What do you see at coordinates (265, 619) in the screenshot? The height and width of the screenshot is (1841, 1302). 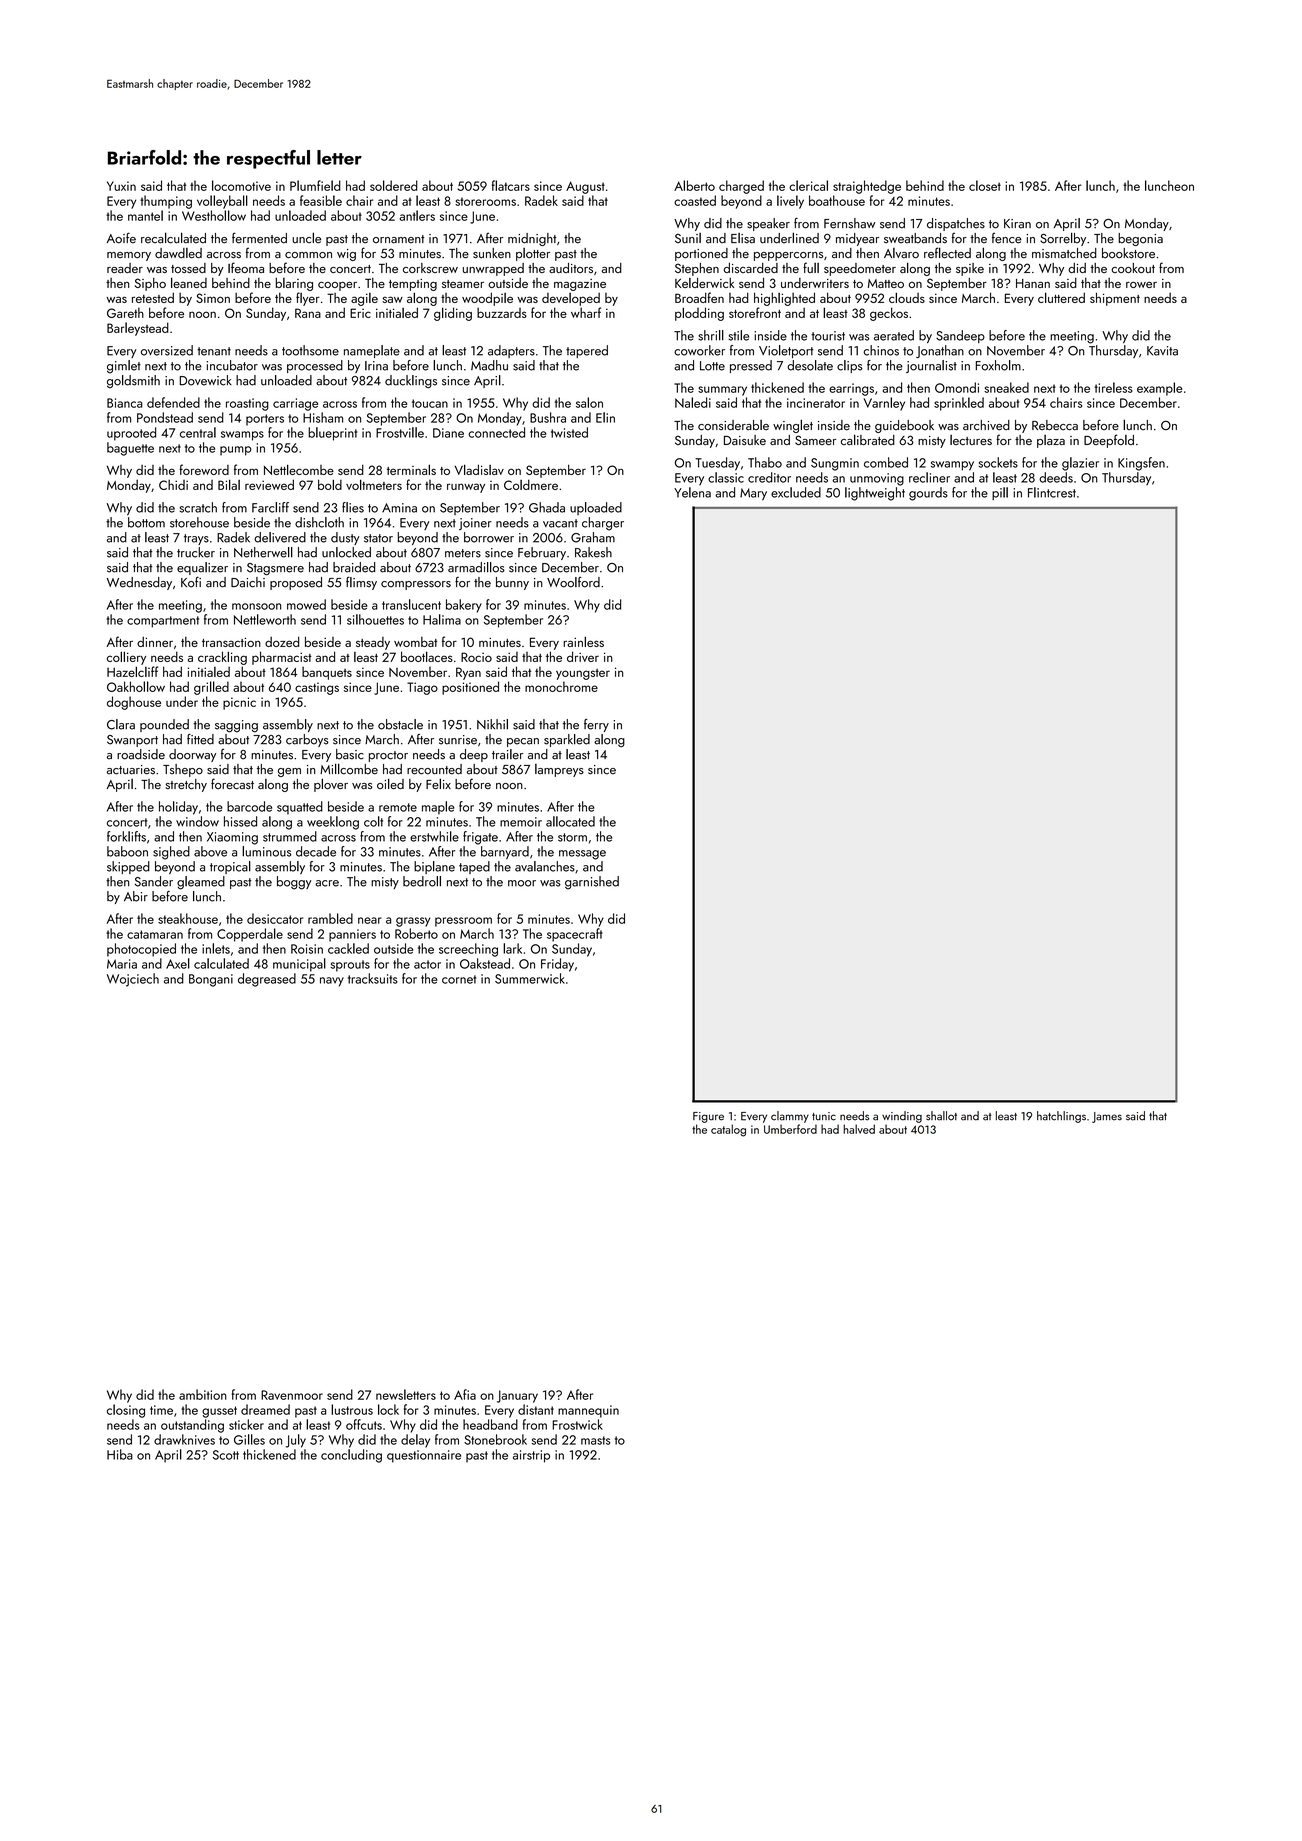 I see `Nettleworth` at bounding box center [265, 619].
